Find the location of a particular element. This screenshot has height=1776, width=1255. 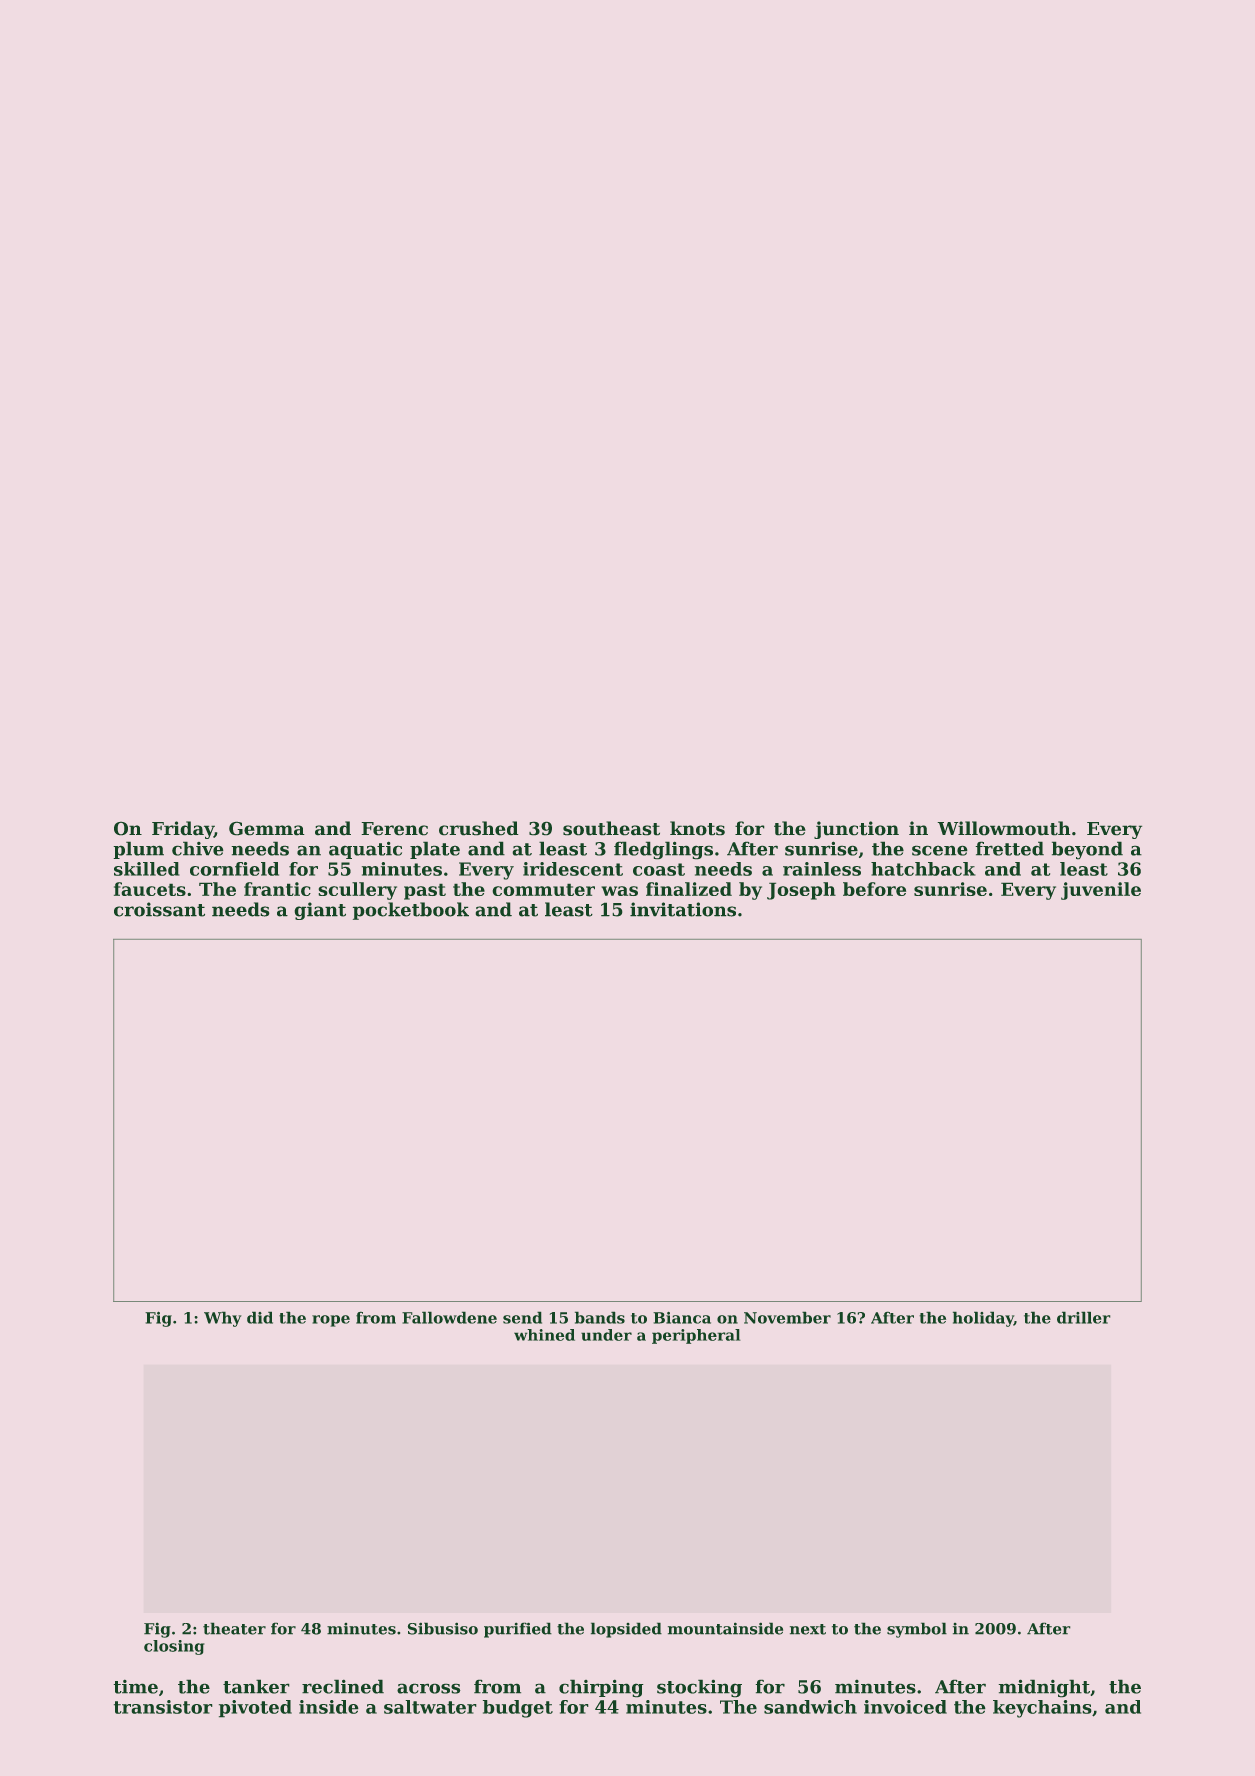

peripheral is located at coordinates (696, 1336).
